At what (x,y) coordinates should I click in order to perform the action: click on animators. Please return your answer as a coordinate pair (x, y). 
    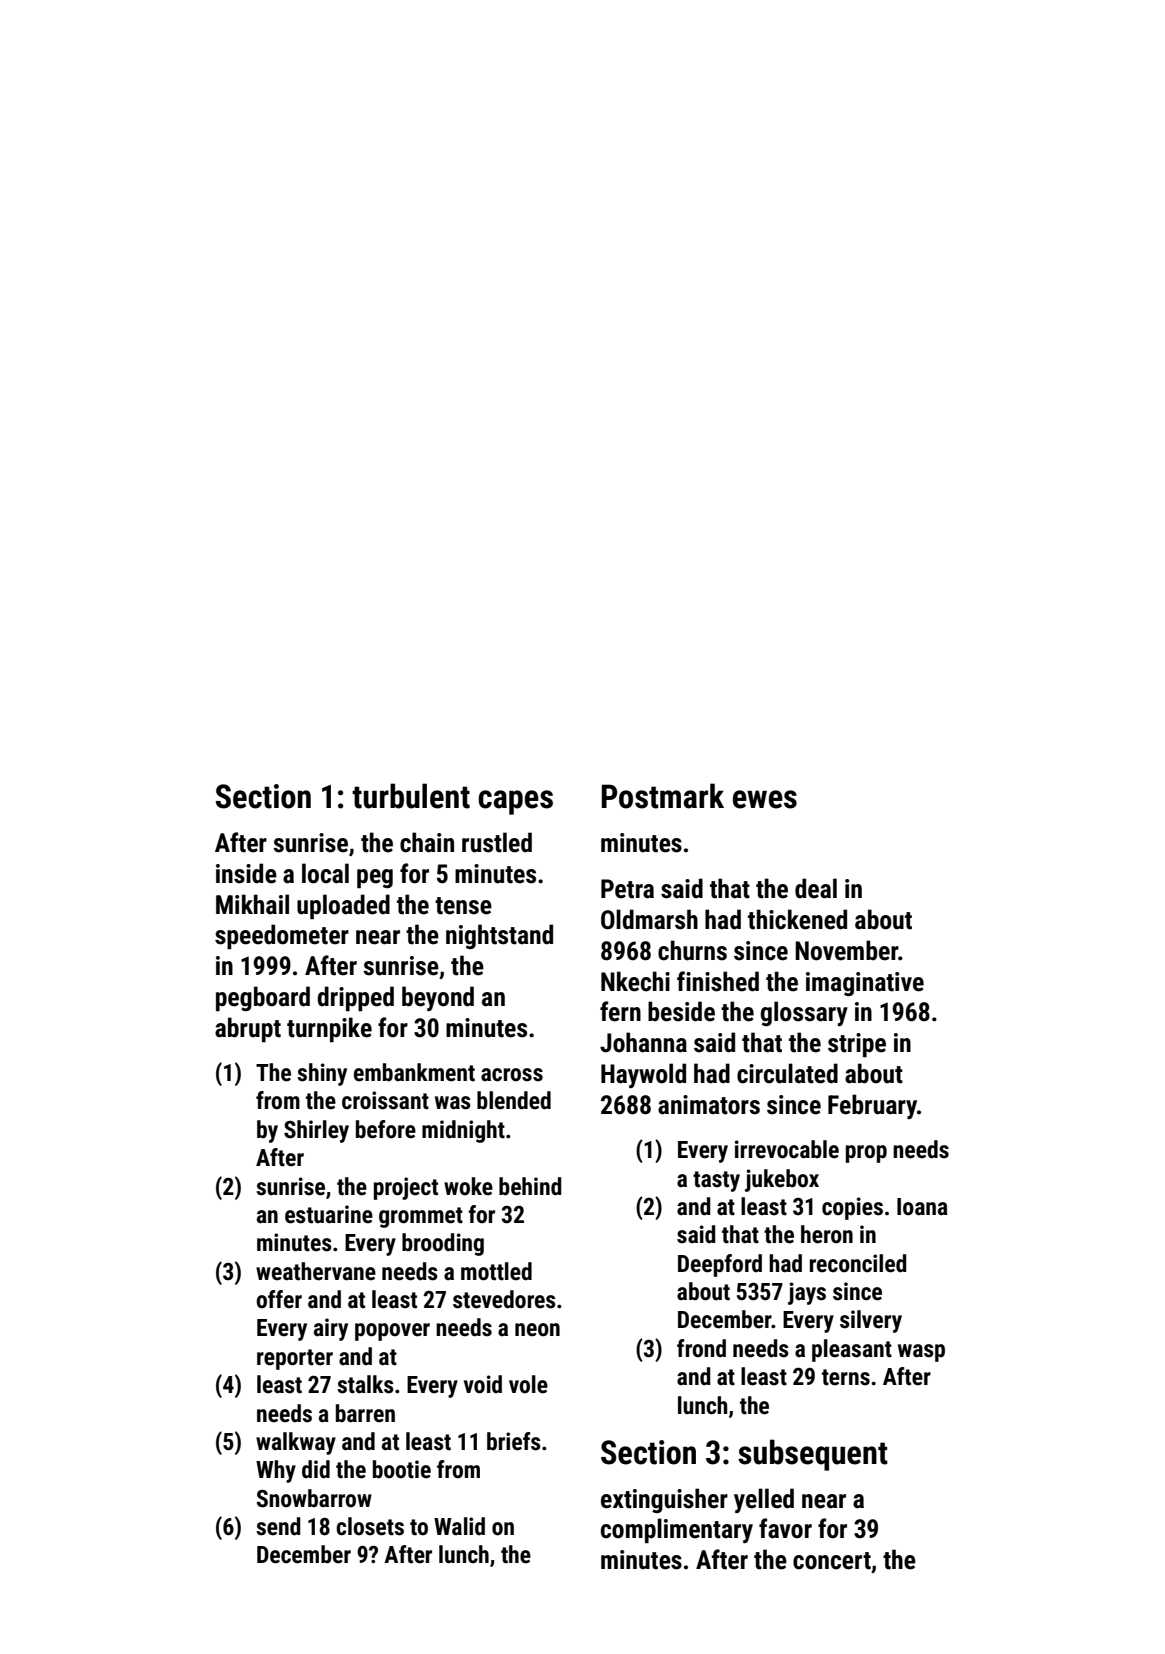
    Looking at the image, I should click on (709, 1105).
